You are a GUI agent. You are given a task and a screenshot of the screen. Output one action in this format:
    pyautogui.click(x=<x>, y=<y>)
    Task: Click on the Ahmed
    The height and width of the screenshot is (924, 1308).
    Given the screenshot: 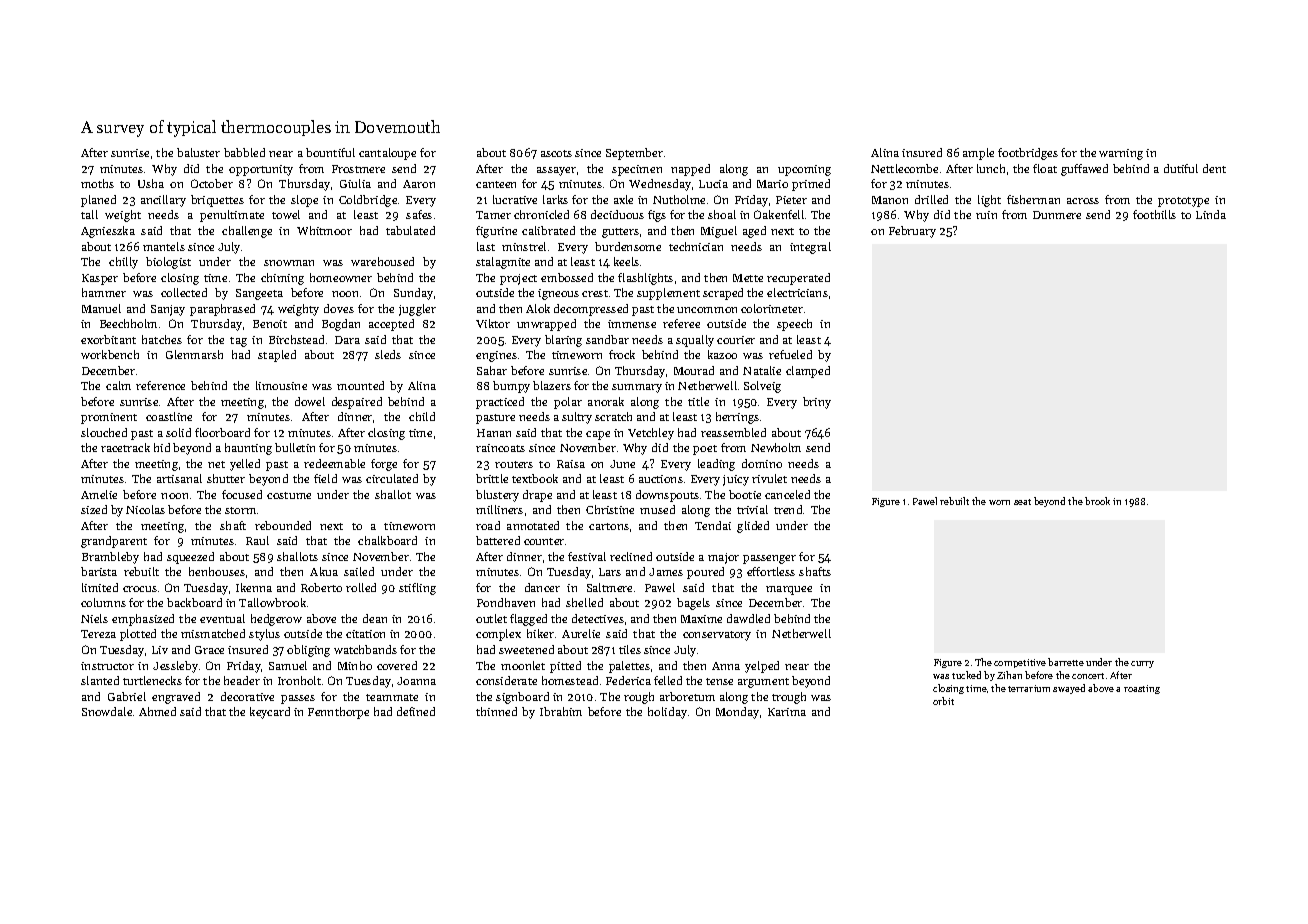 What is the action you would take?
    pyautogui.click(x=157, y=711)
